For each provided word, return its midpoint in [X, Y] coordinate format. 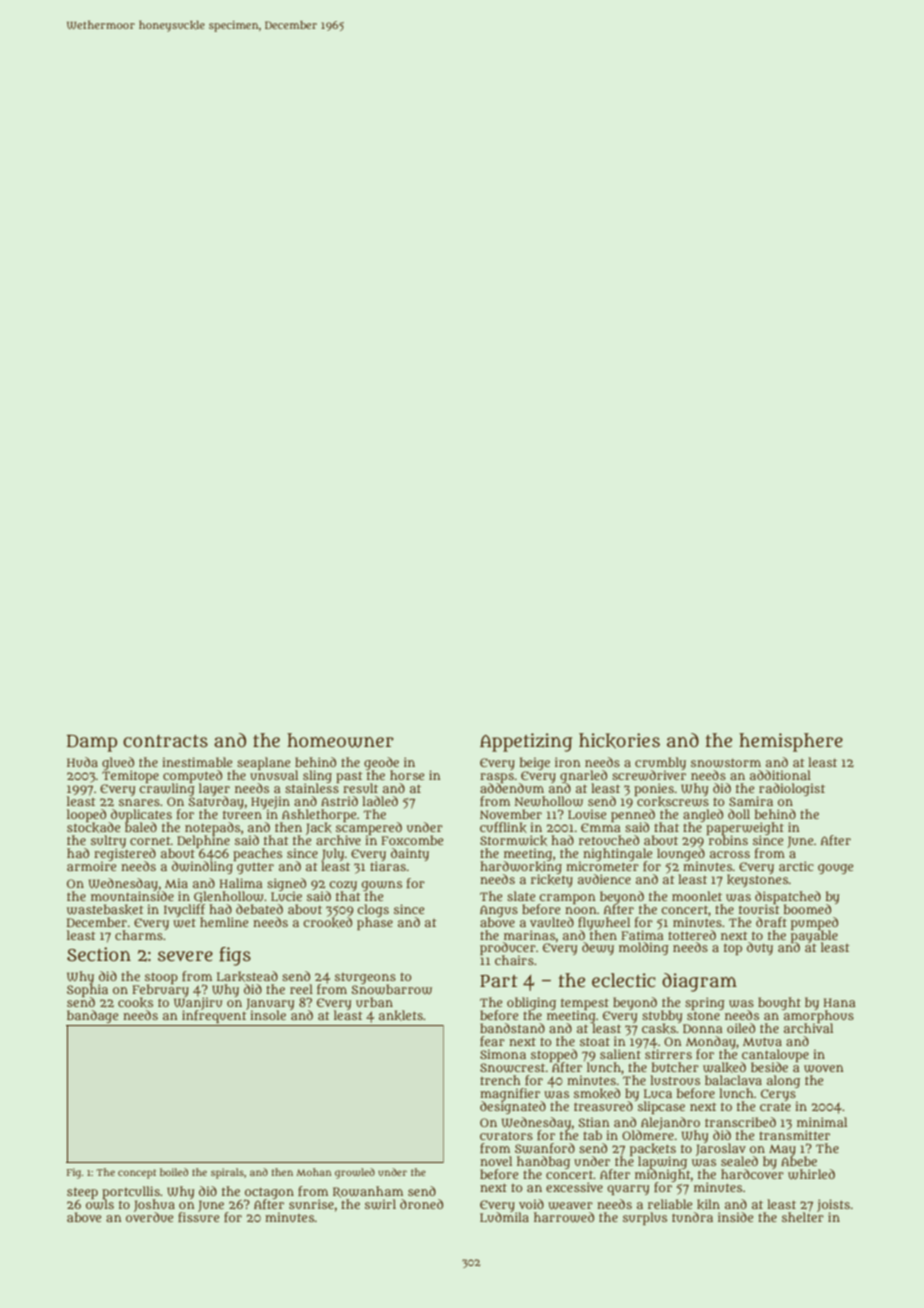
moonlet [697, 896]
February [160, 990]
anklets [401, 1015]
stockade [93, 827]
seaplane [263, 763]
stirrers [668, 1054]
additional [780, 775]
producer [508, 949]
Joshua [154, 1205]
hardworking [521, 867]
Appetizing [526, 742]
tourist [759, 909]
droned [421, 1204]
